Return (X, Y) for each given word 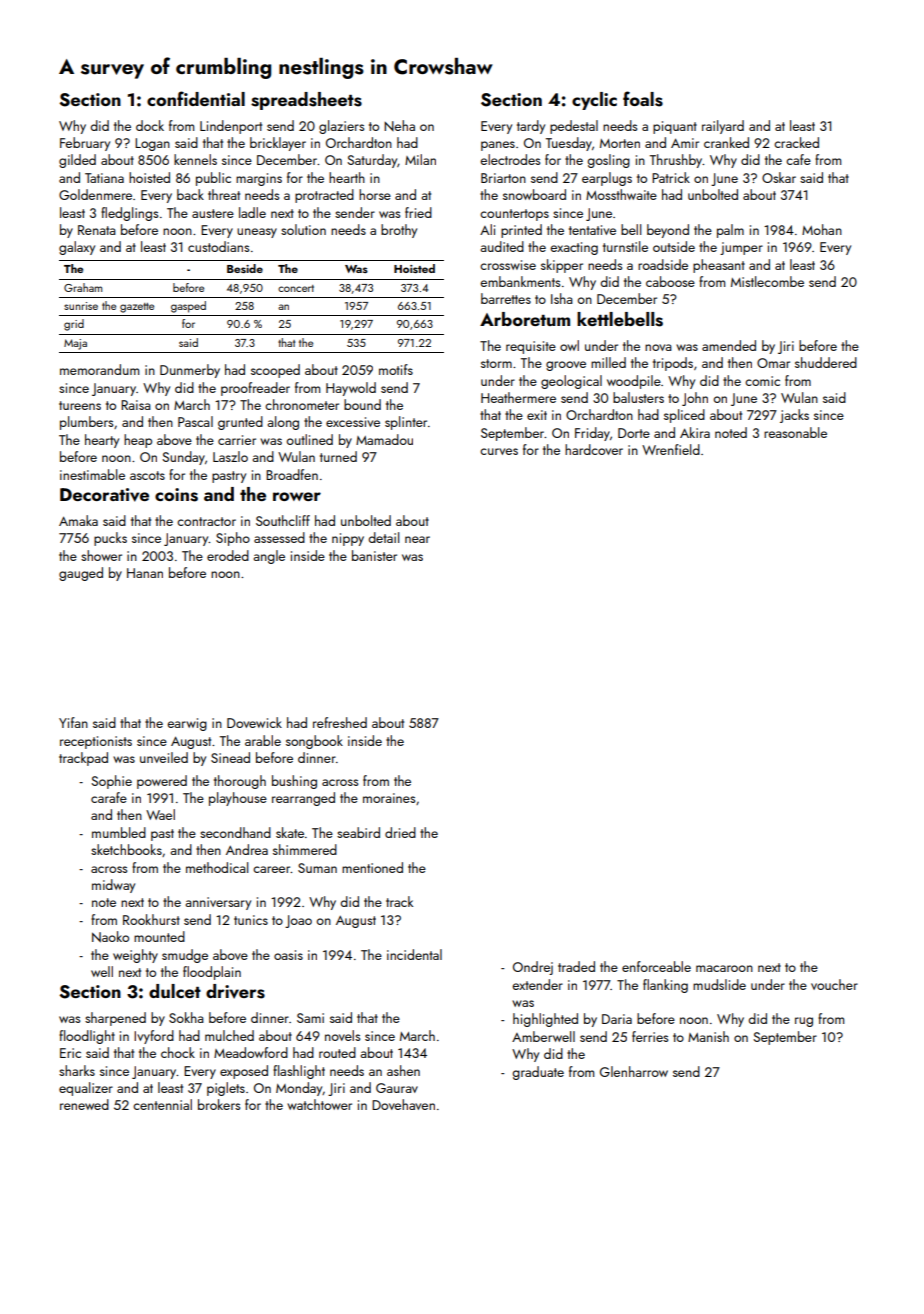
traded (576, 966)
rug (804, 1022)
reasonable (795, 432)
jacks (794, 416)
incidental (414, 954)
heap (138, 441)
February (85, 144)
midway (113, 886)
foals (643, 99)
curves (499, 451)
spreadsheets (306, 101)
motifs (396, 369)
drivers (235, 991)
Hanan (145, 573)
